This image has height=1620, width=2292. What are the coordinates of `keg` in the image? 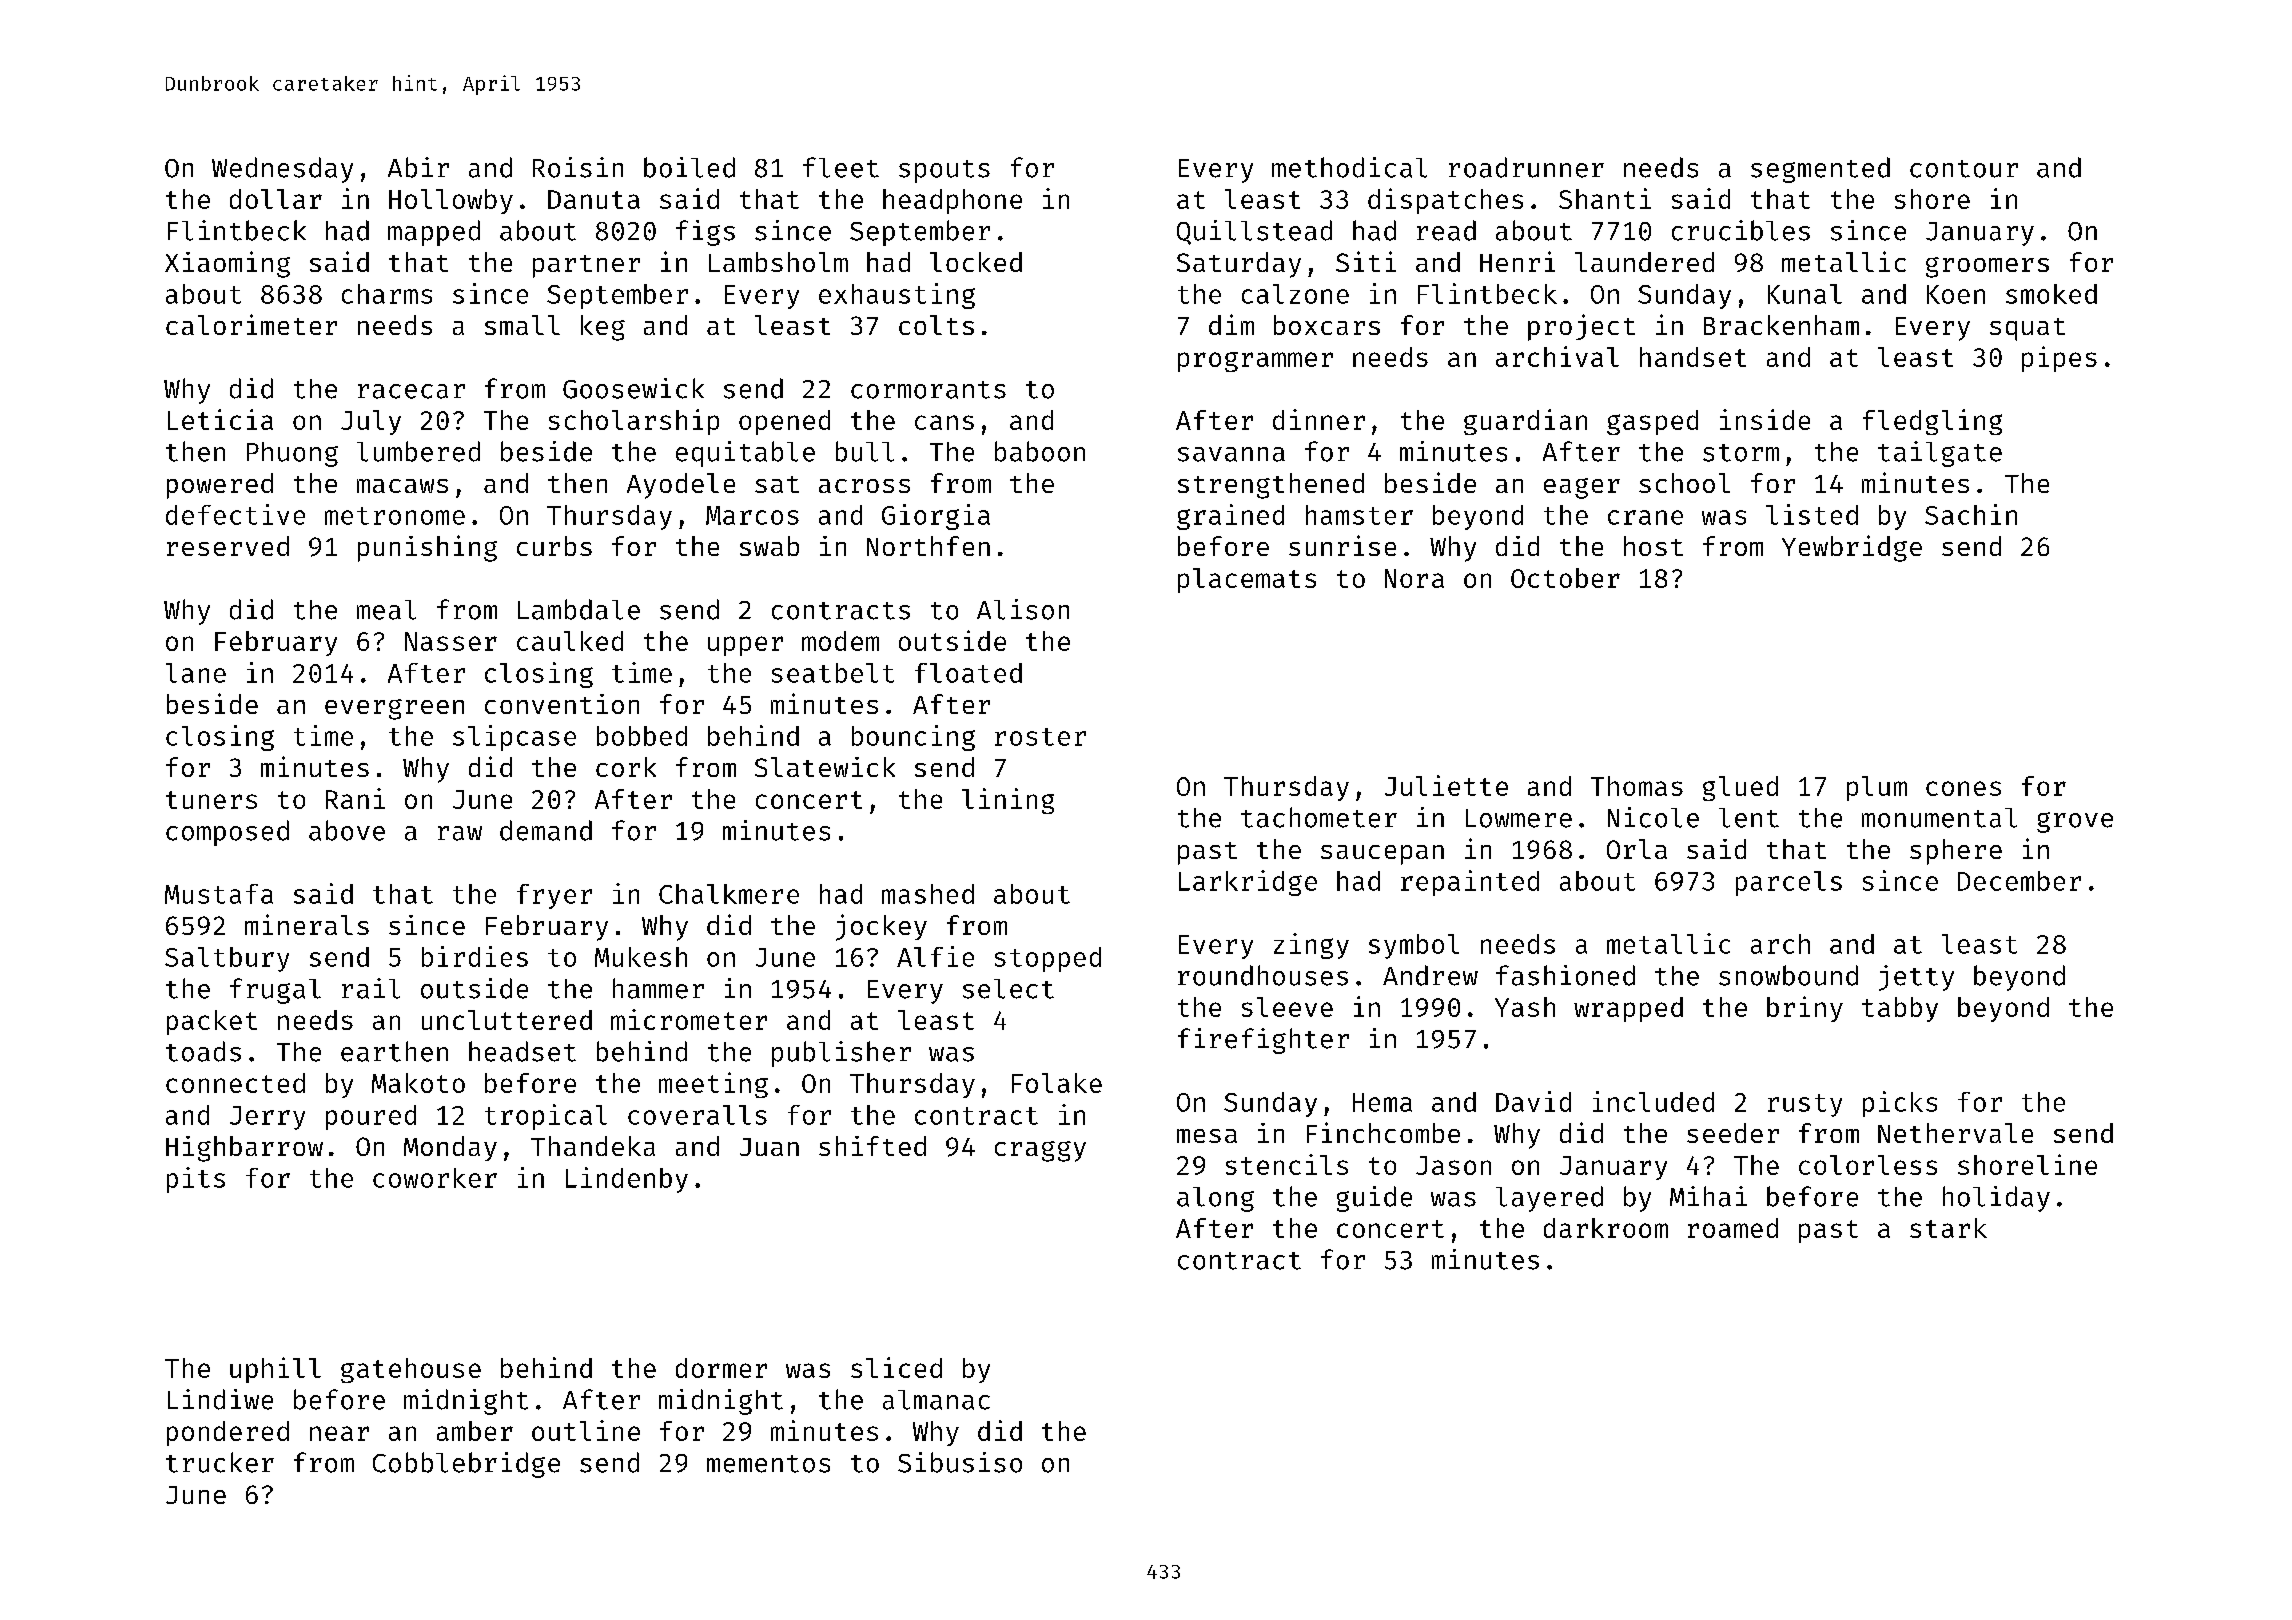 It's located at (603, 328).
